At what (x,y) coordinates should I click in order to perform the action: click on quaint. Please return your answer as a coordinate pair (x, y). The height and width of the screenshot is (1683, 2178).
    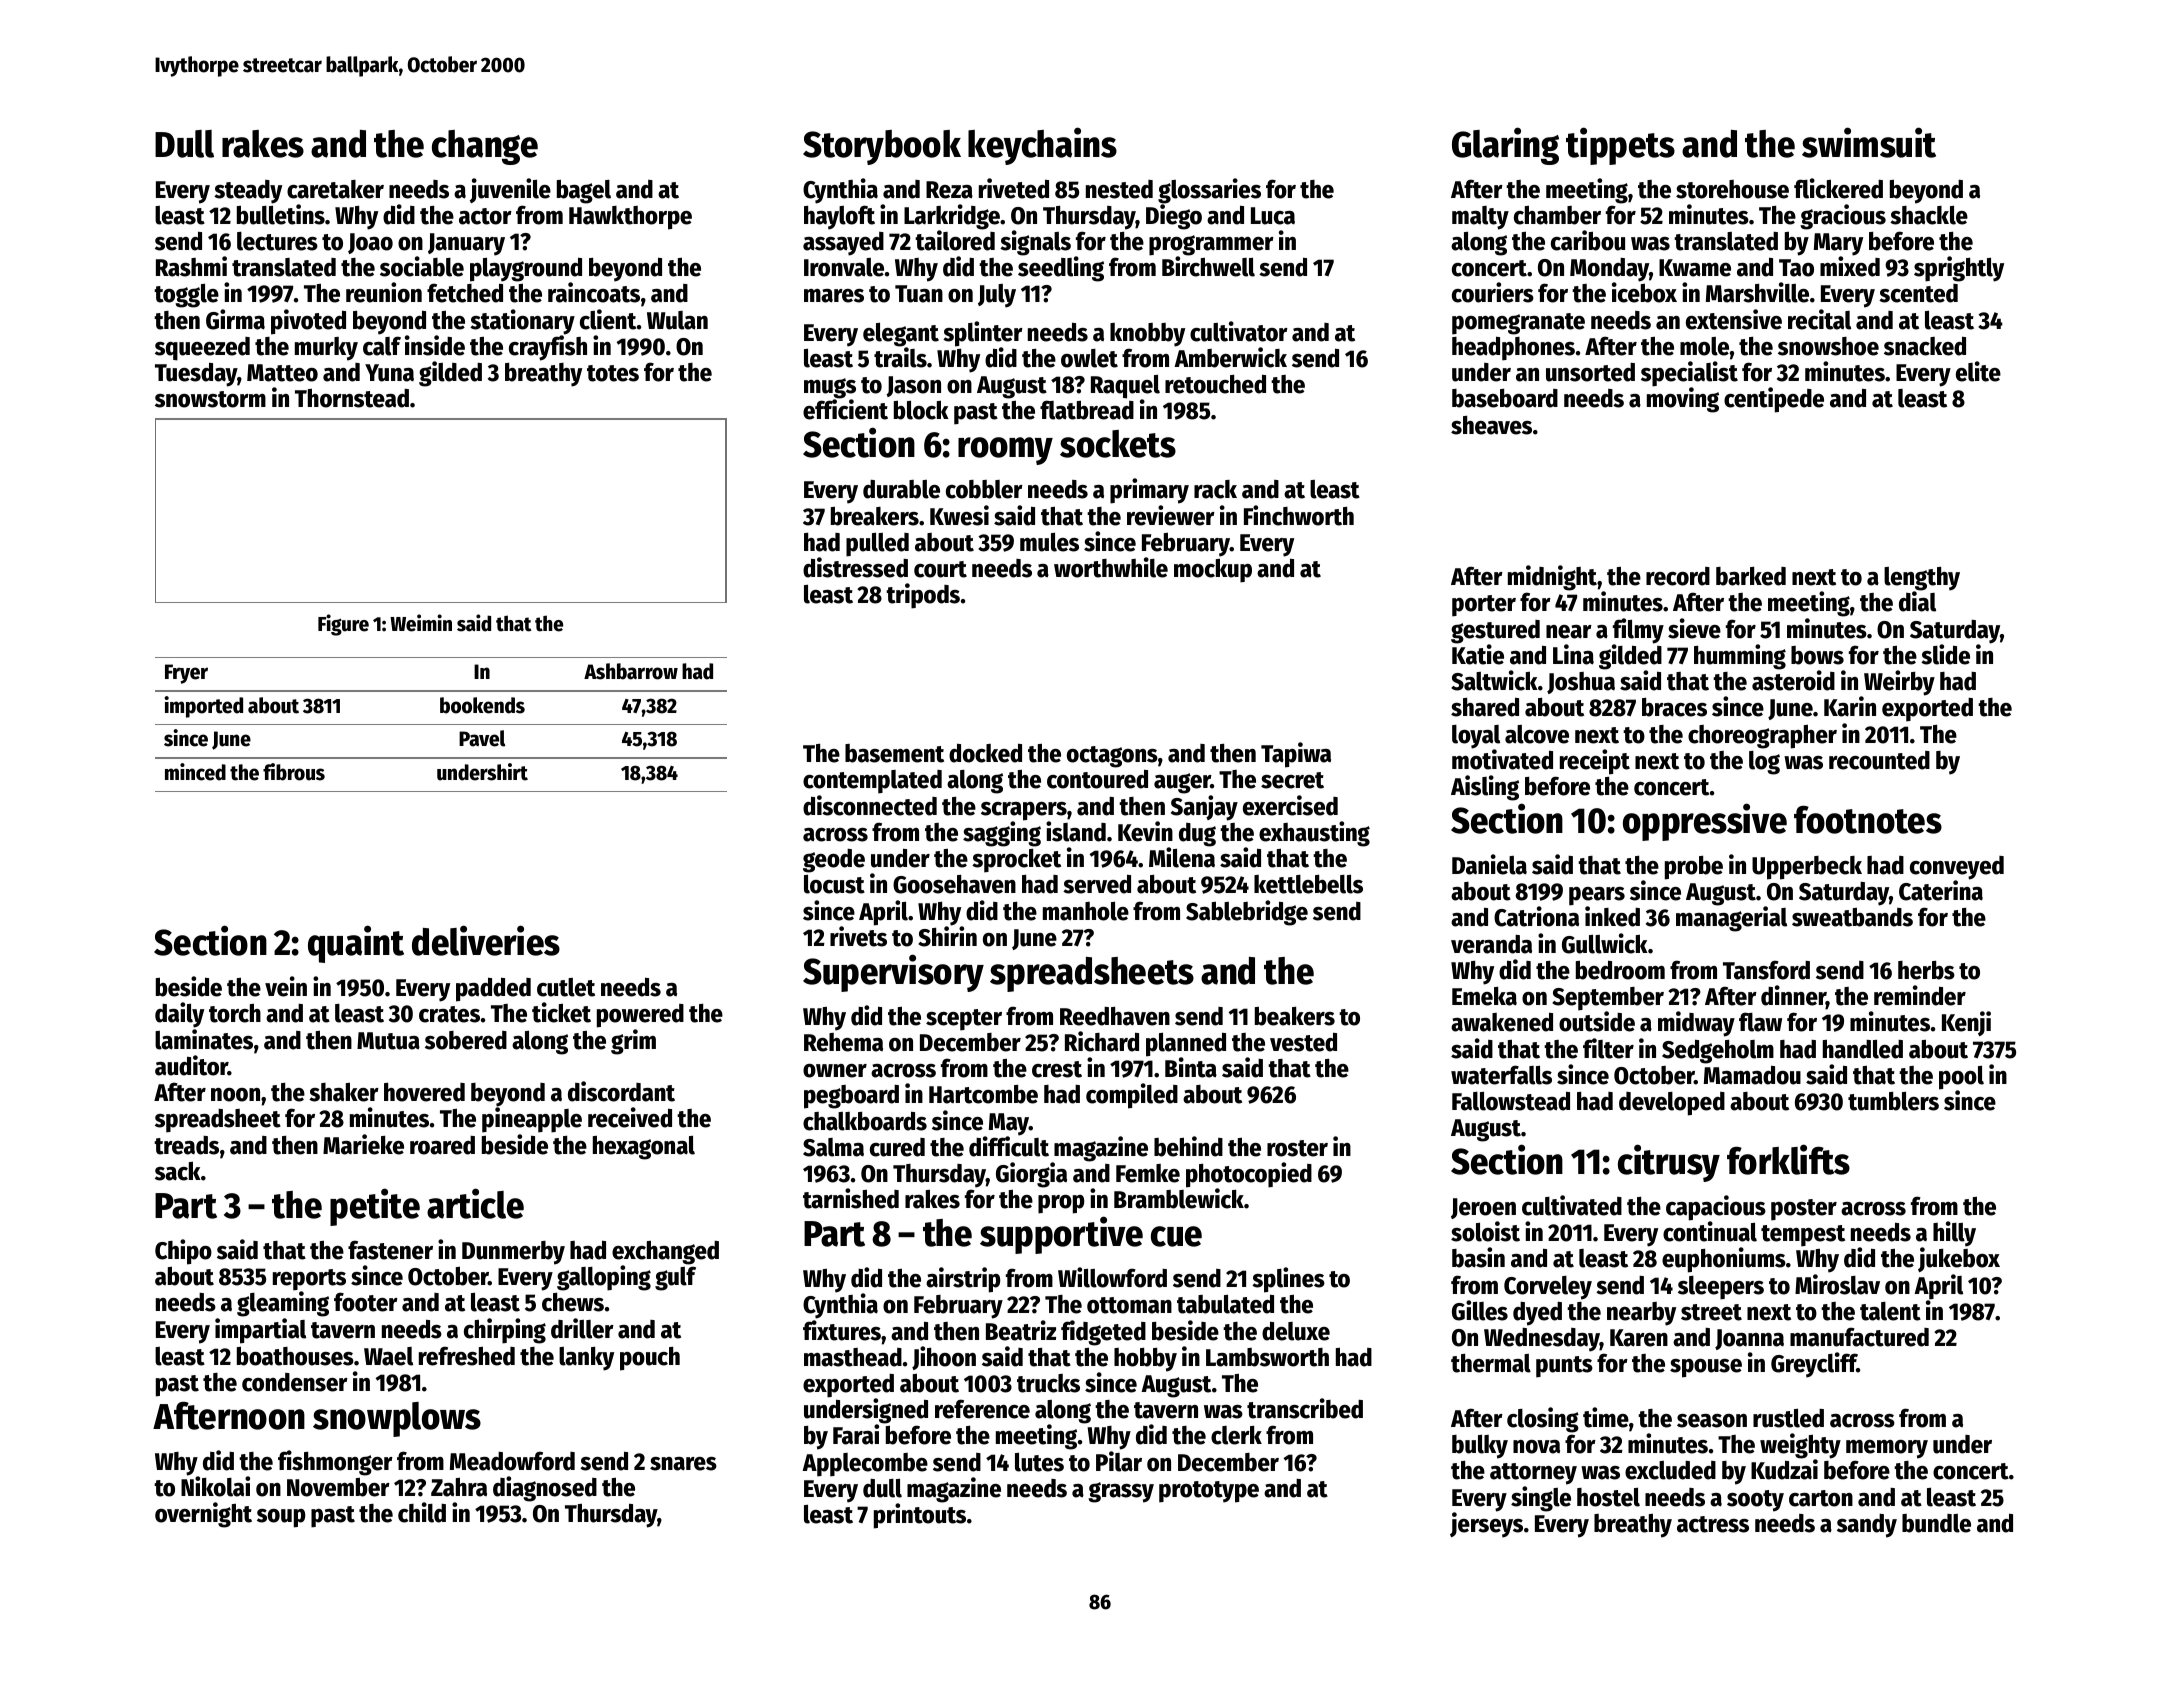
    Looking at the image, I should click on (356, 944).
